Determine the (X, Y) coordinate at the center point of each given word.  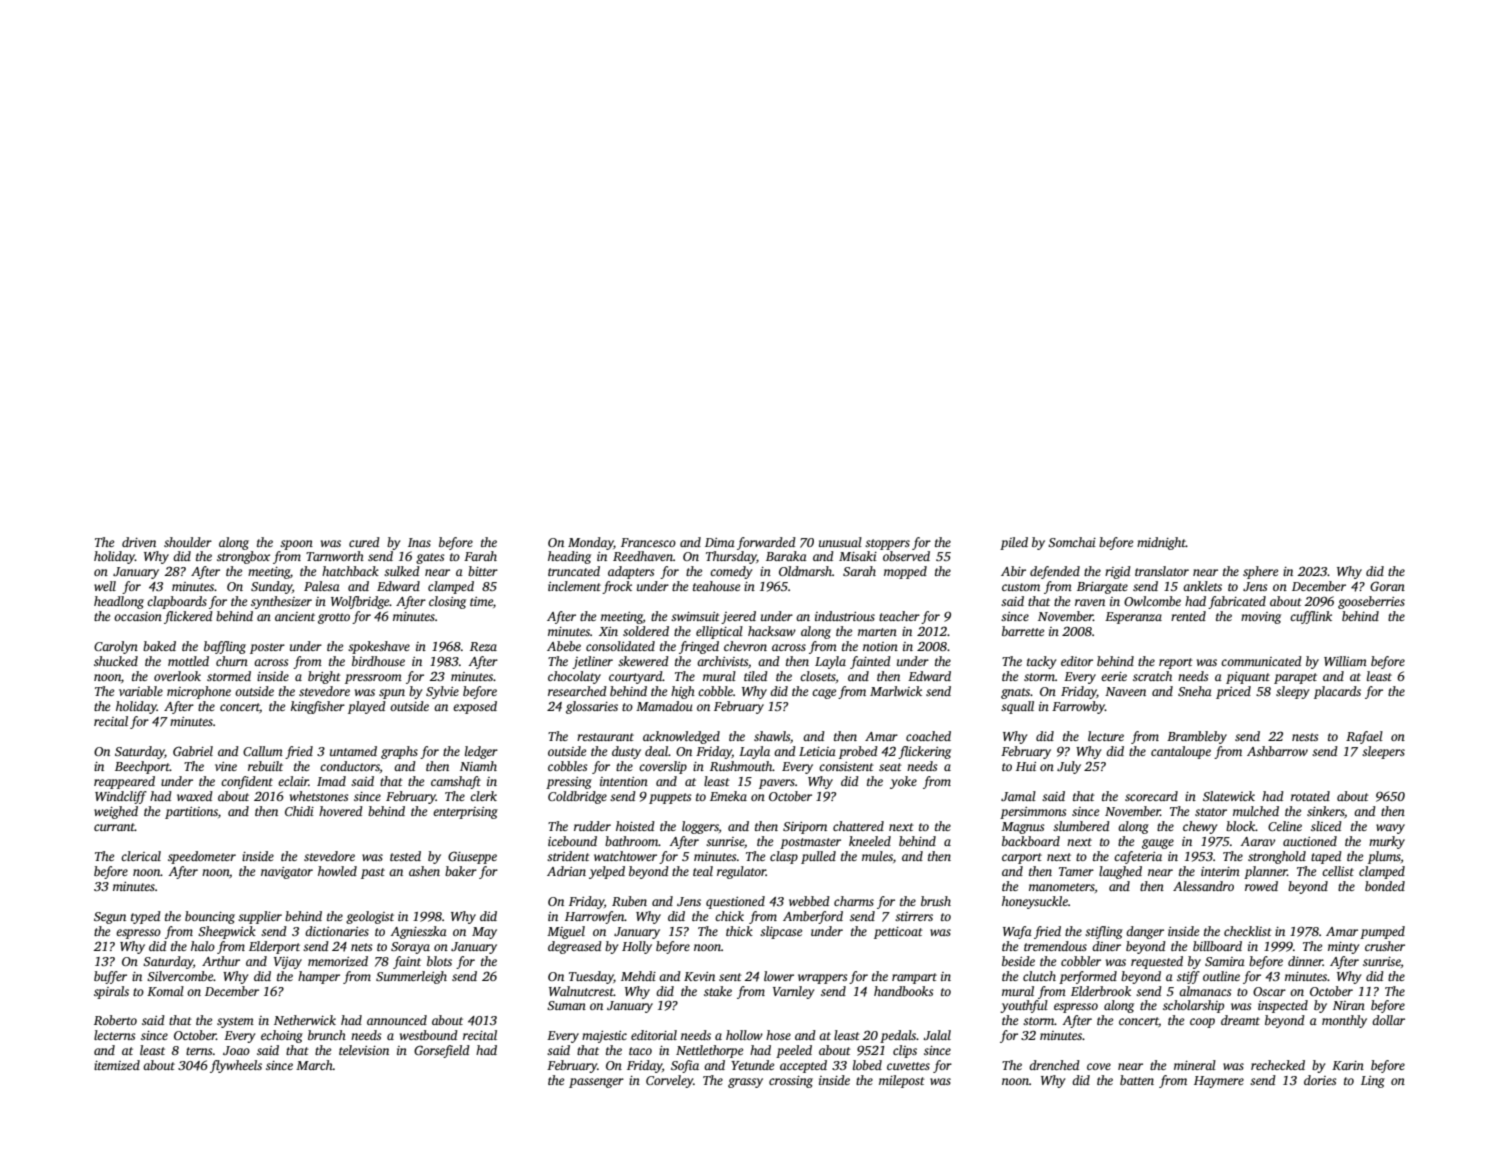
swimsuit (695, 616)
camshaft (456, 782)
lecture (1106, 736)
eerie (1114, 676)
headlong (119, 602)
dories (1320, 1080)
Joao (236, 1050)
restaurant (605, 737)
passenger (596, 1083)
